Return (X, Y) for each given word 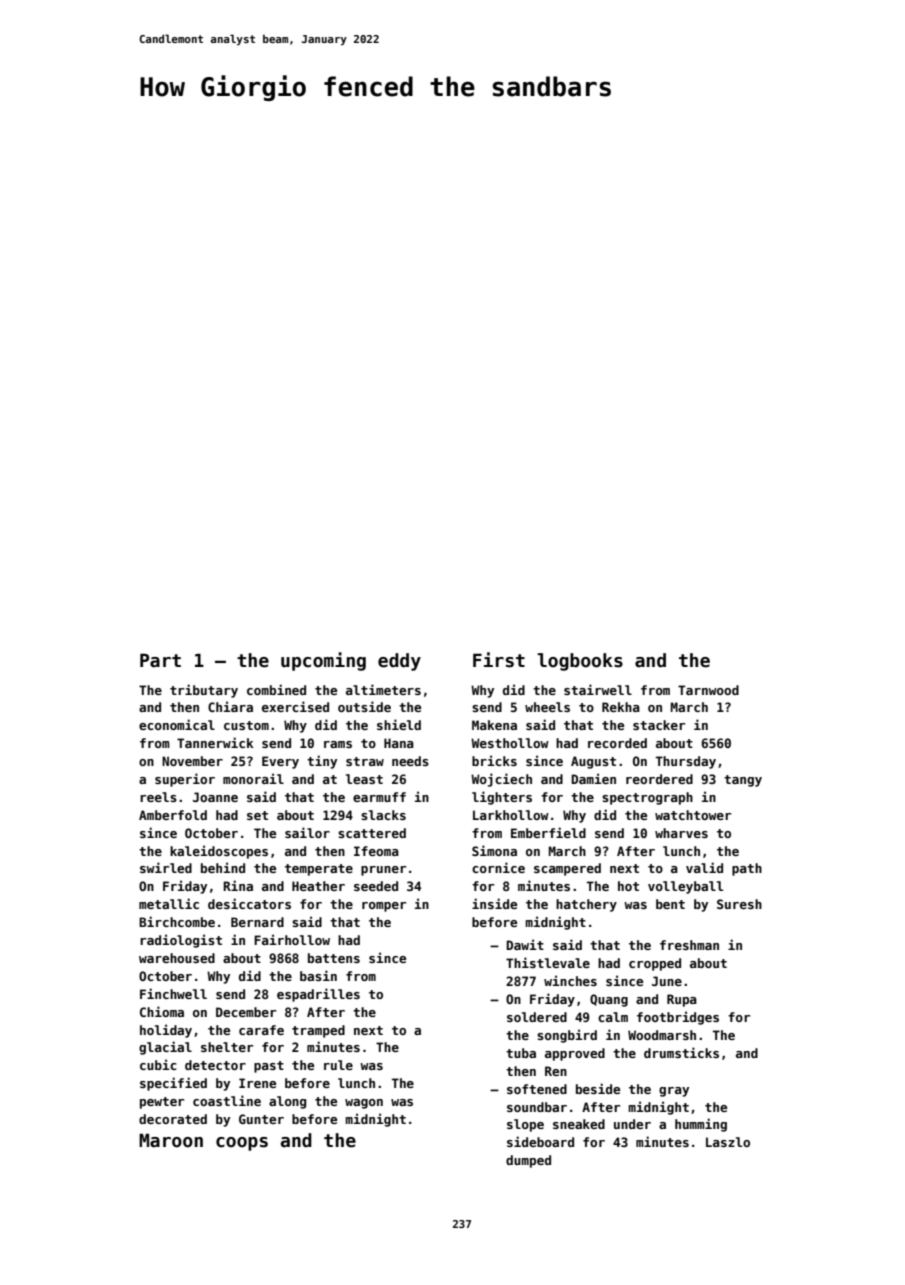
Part (160, 660)
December (246, 1012)
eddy (399, 662)
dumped (528, 1161)
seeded (376, 886)
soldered (537, 1017)
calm (613, 1017)
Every (280, 762)
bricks (494, 760)
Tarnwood (708, 690)
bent (670, 904)
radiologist (181, 941)
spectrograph (647, 798)
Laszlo (728, 1142)
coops (242, 1144)
